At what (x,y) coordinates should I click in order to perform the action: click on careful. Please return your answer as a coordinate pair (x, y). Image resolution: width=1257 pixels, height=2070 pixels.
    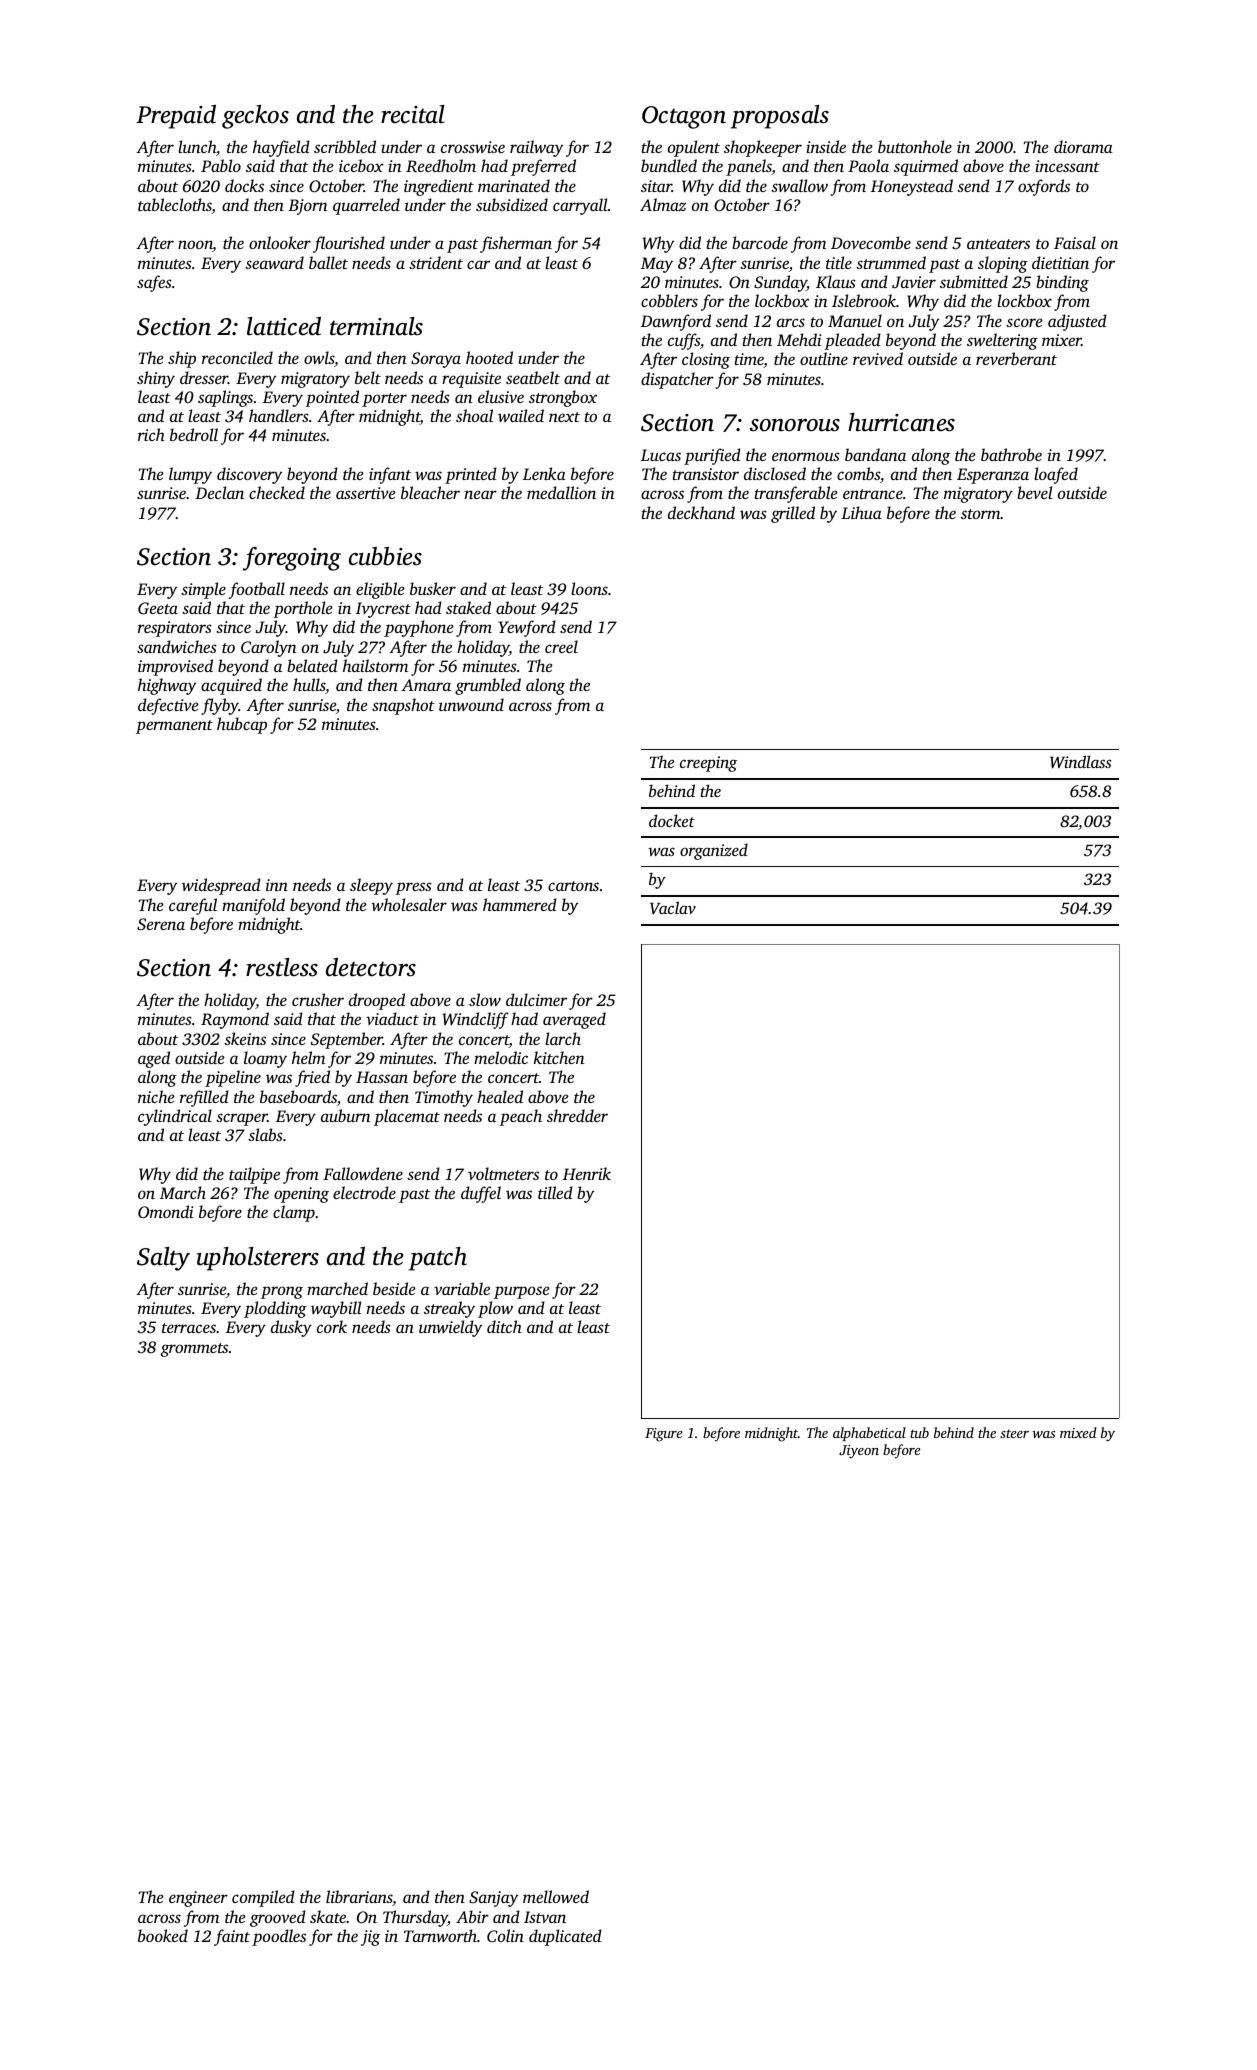
    Looking at the image, I should click on (193, 906).
